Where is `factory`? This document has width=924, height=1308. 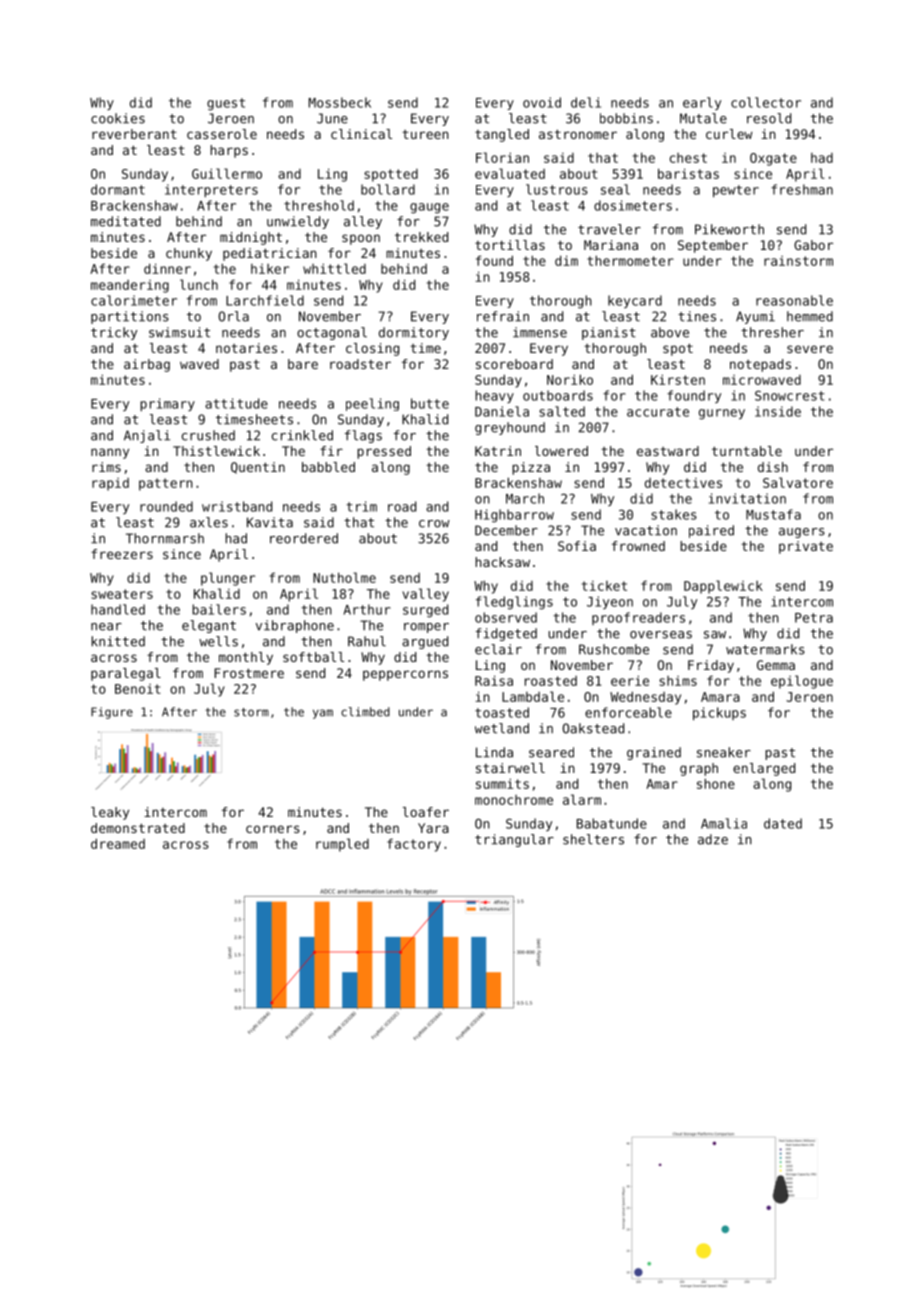 factory is located at coordinates (414, 845).
